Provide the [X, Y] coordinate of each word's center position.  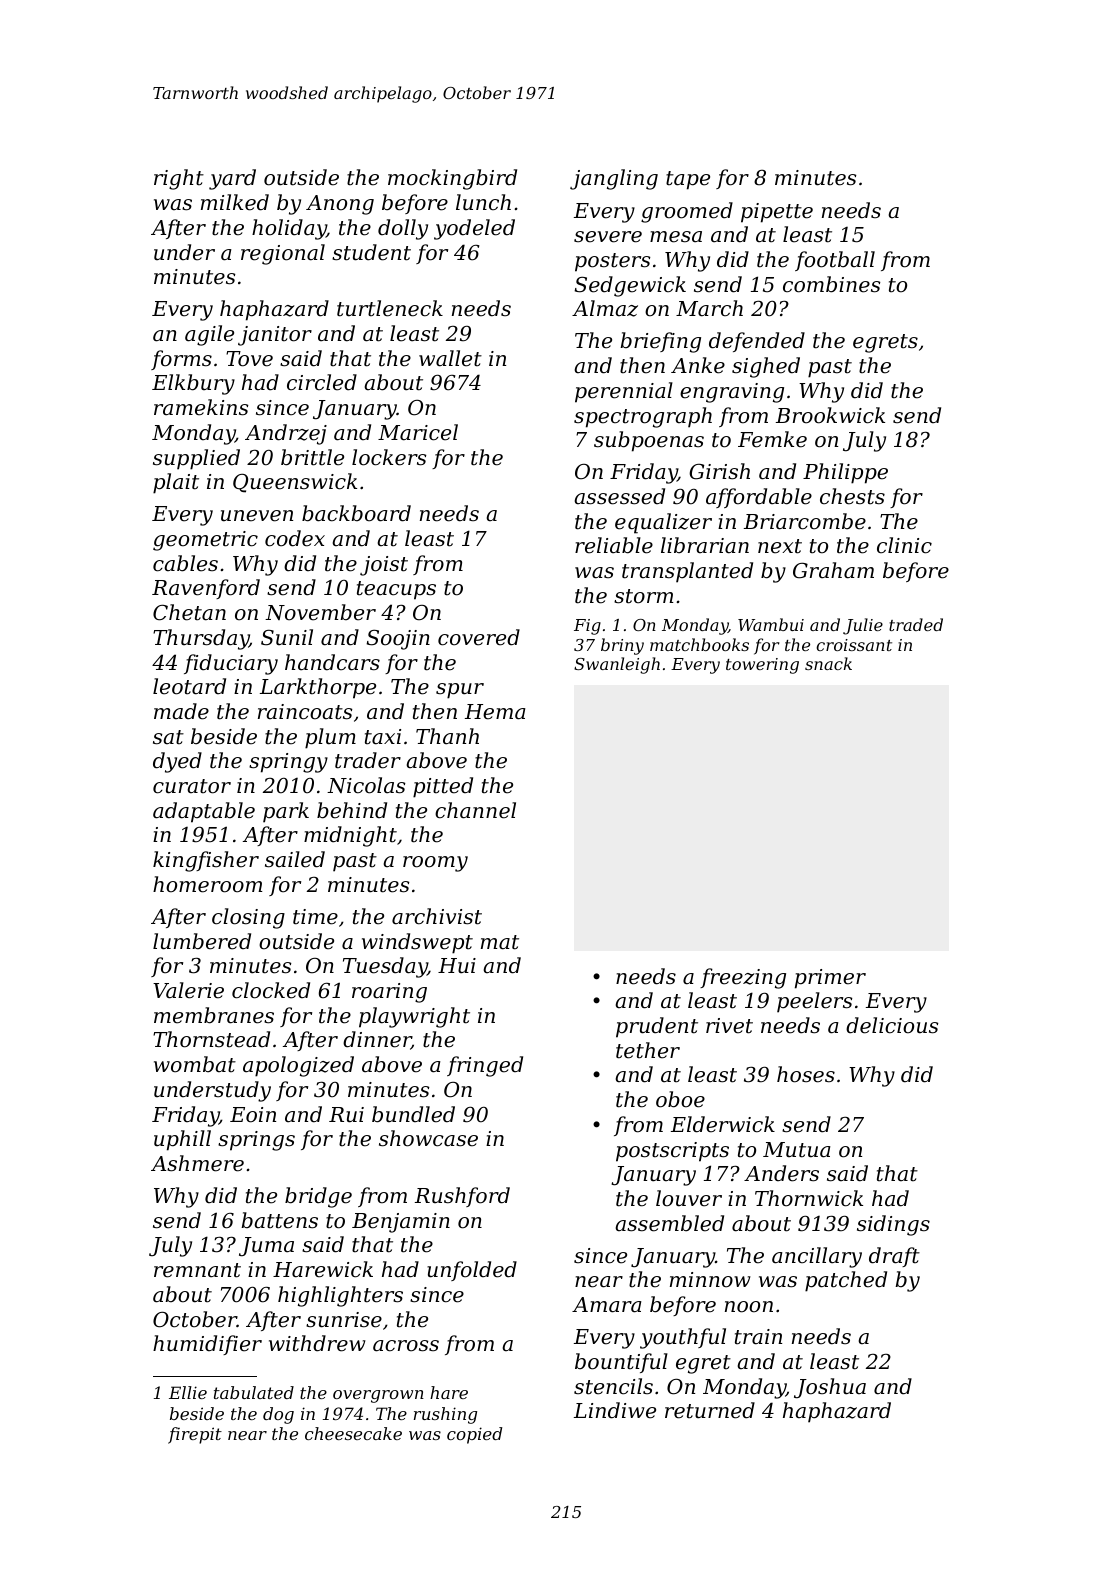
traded [916, 624]
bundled [413, 1114]
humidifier [207, 1345]
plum [330, 738]
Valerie [188, 990]
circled [322, 382]
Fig [587, 627]
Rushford [462, 1197]
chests [852, 496]
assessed [619, 496]
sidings [893, 1225]
